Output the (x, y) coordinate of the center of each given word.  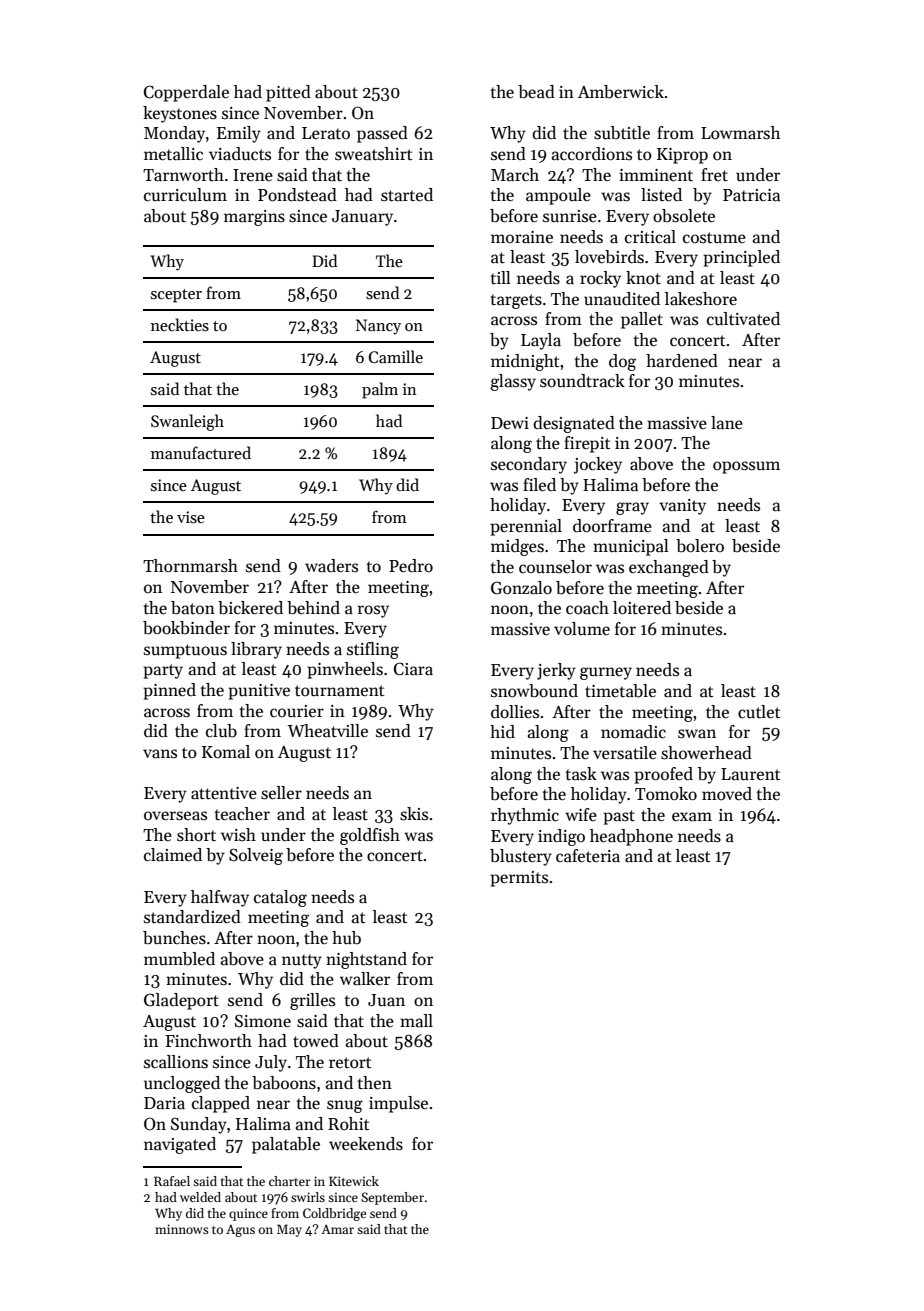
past (619, 817)
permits (519, 879)
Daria (164, 1103)
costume (714, 238)
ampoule (558, 196)
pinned (169, 691)
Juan (386, 1000)
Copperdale (186, 93)
